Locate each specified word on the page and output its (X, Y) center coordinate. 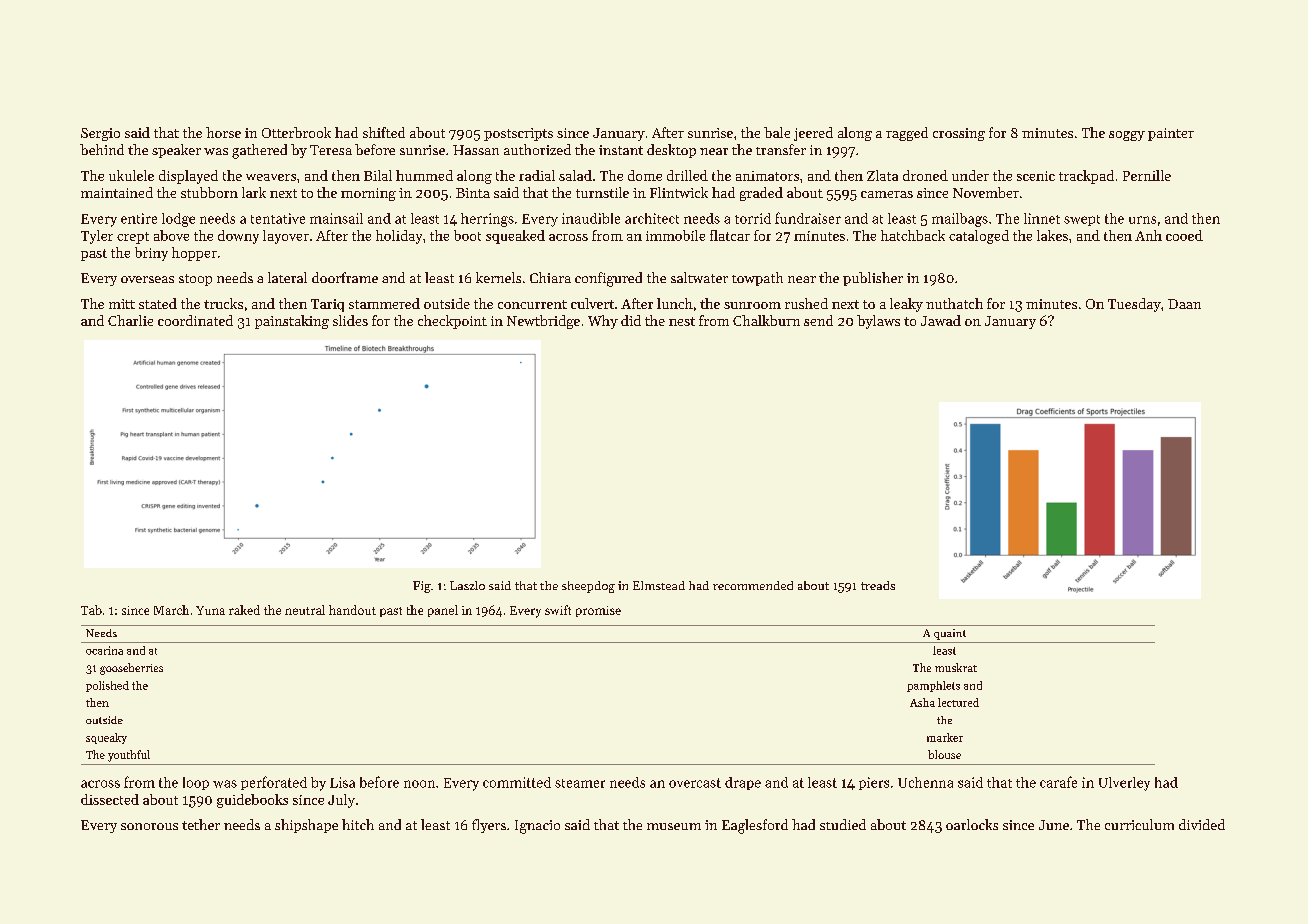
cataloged (979, 237)
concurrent (532, 304)
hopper (194, 254)
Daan (1184, 304)
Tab (91, 610)
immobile (675, 235)
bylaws (878, 322)
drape (743, 783)
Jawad (941, 320)
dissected (110, 799)
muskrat (956, 667)
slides (350, 320)
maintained (117, 192)
